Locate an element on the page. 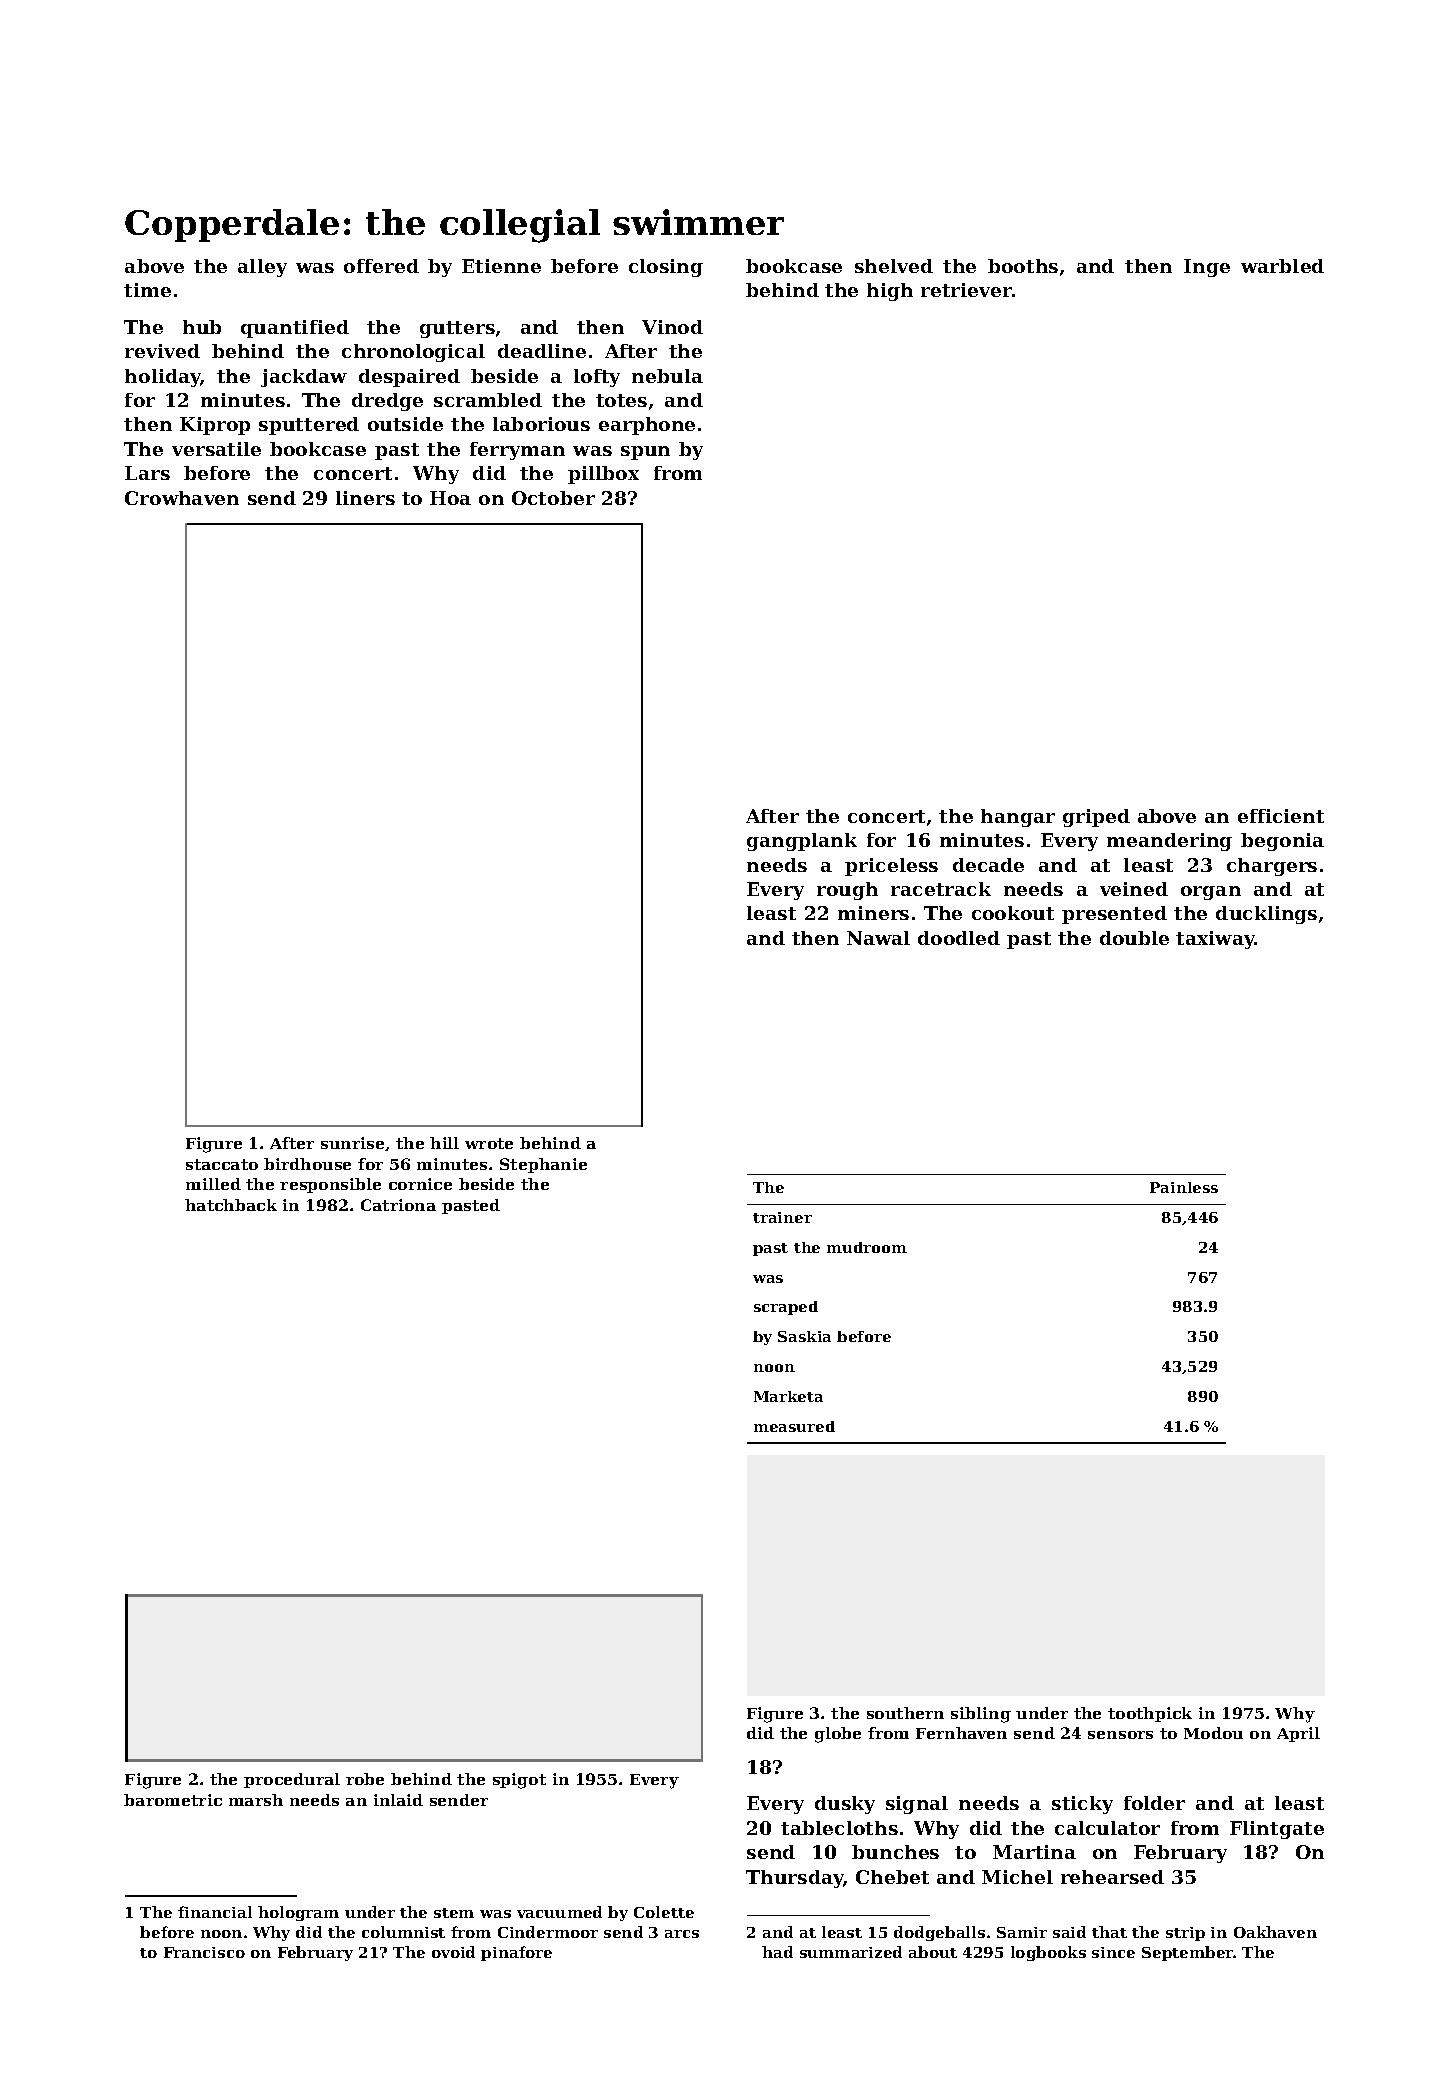 The image size is (1450, 2100). measured is located at coordinates (794, 1426).
